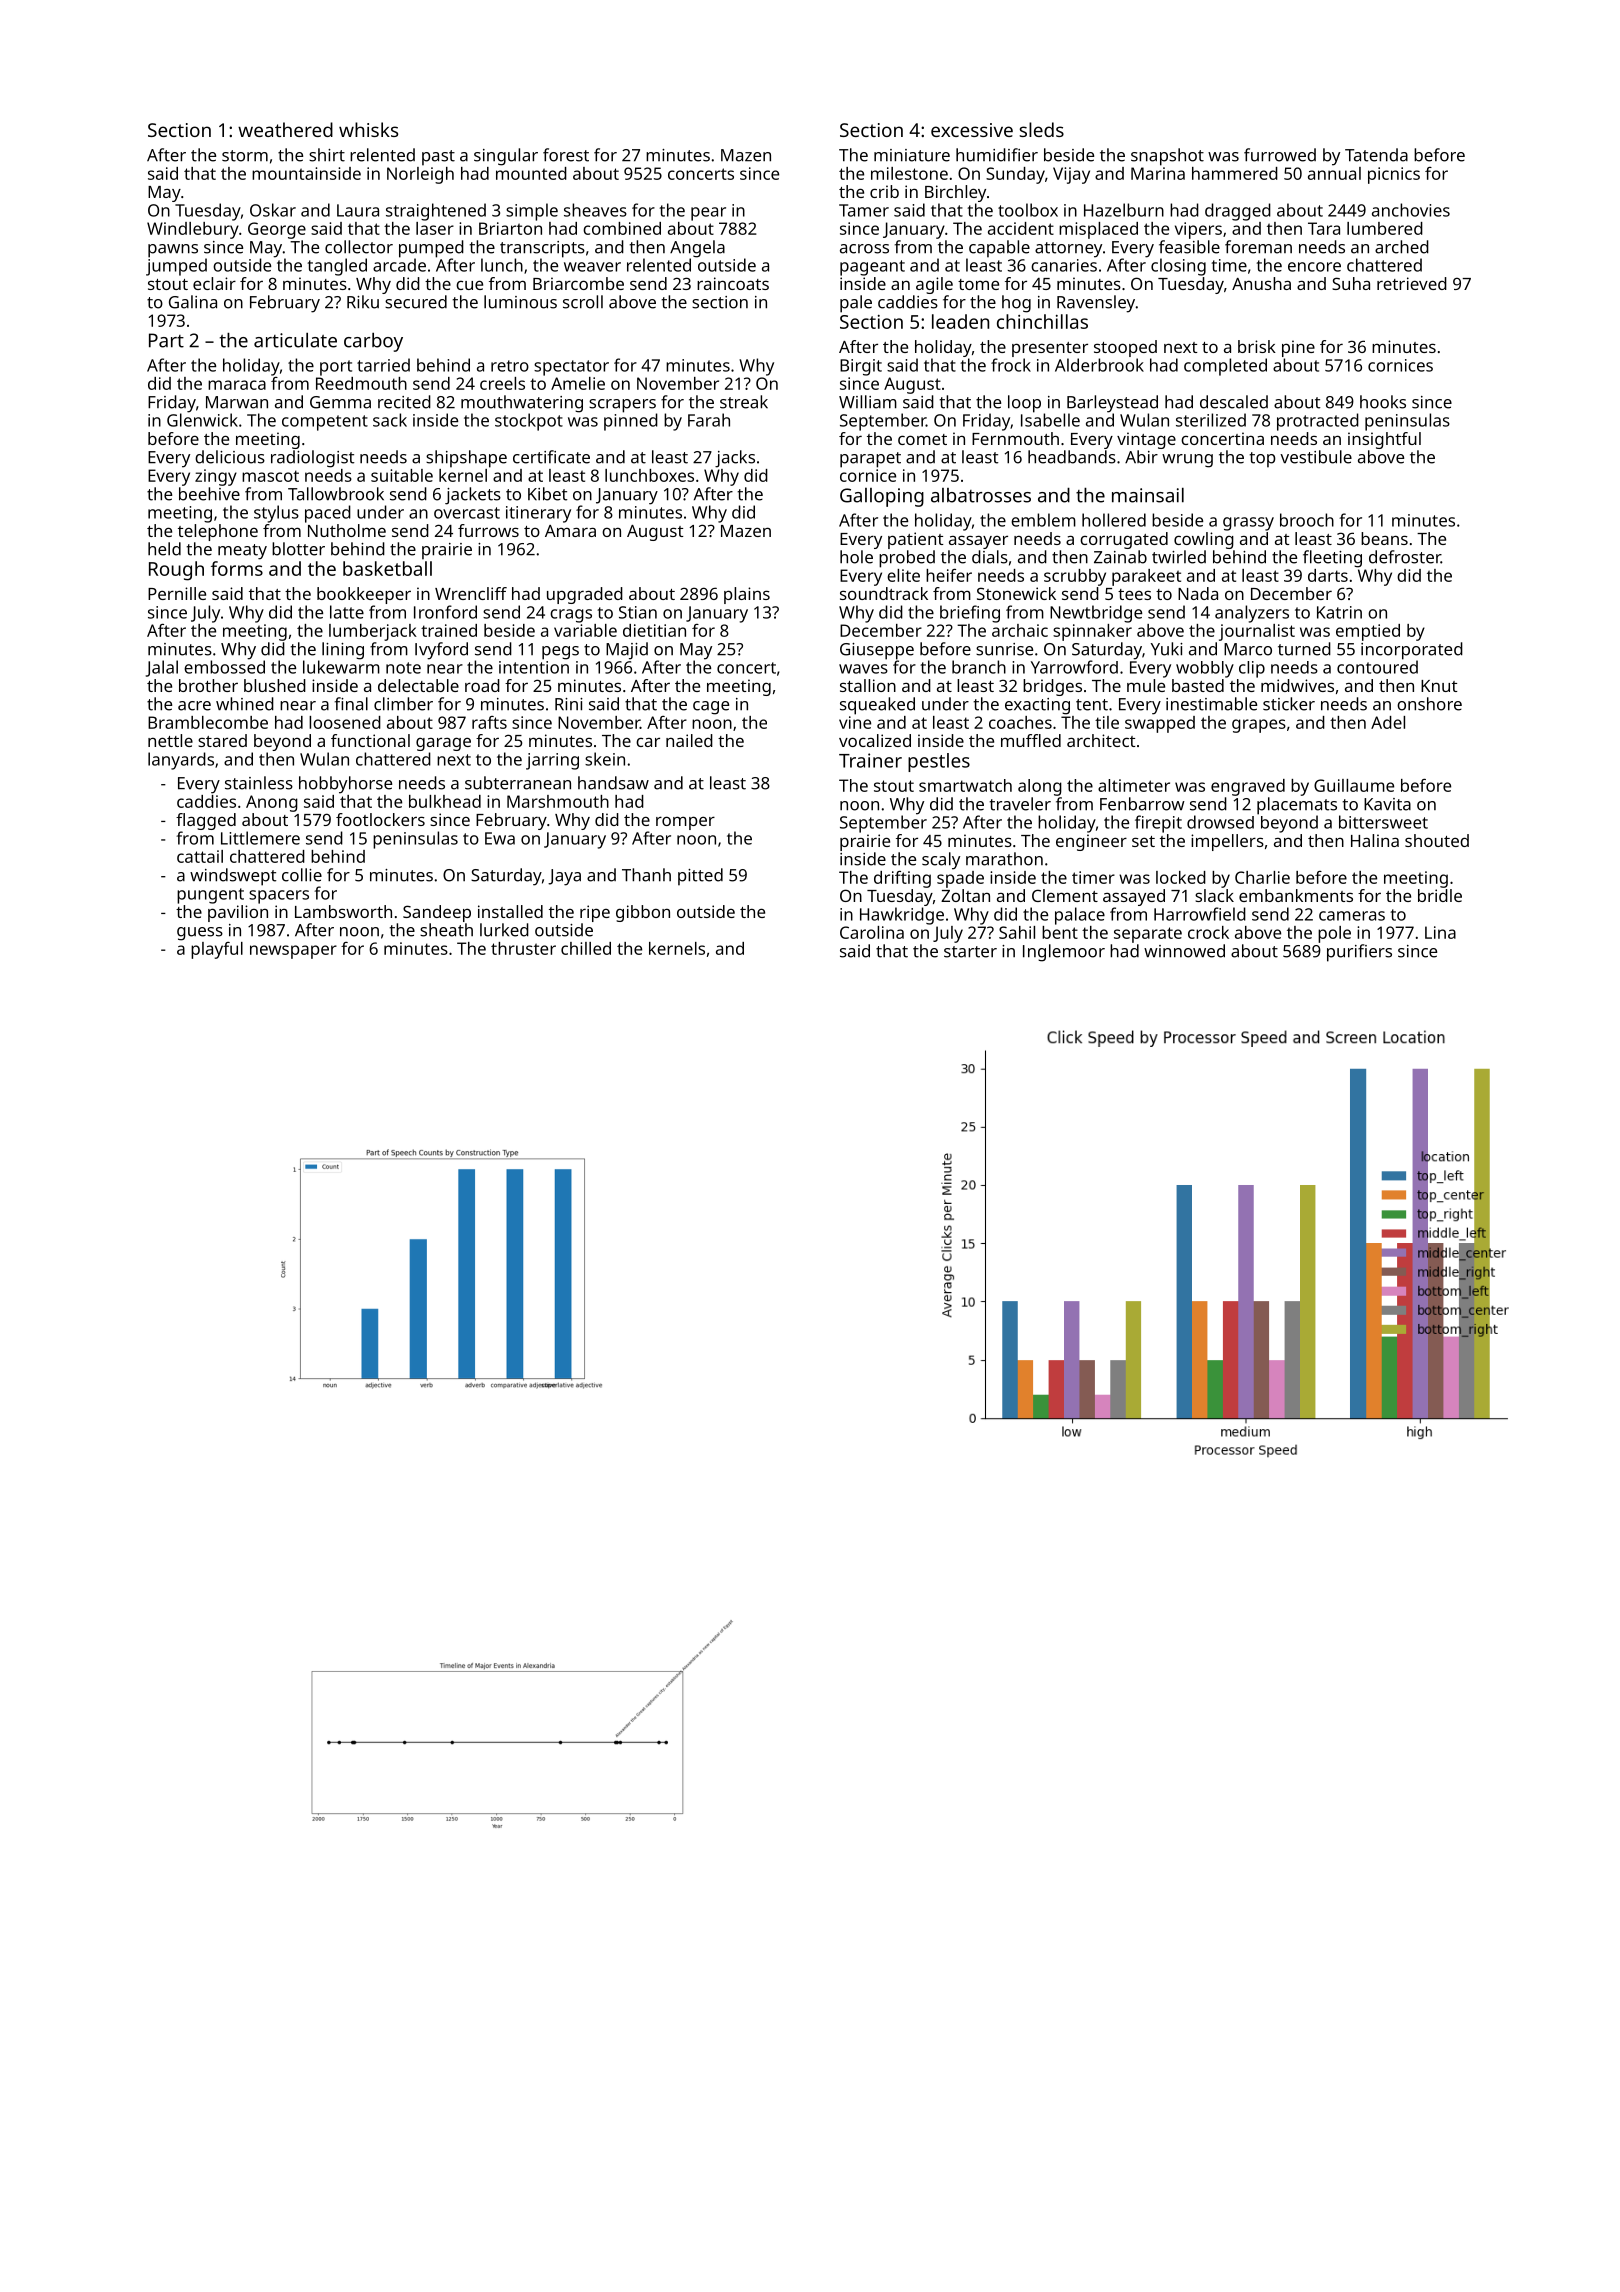 Image resolution: width=1620 pixels, height=2292 pixels. I want to click on emptied, so click(1368, 632).
